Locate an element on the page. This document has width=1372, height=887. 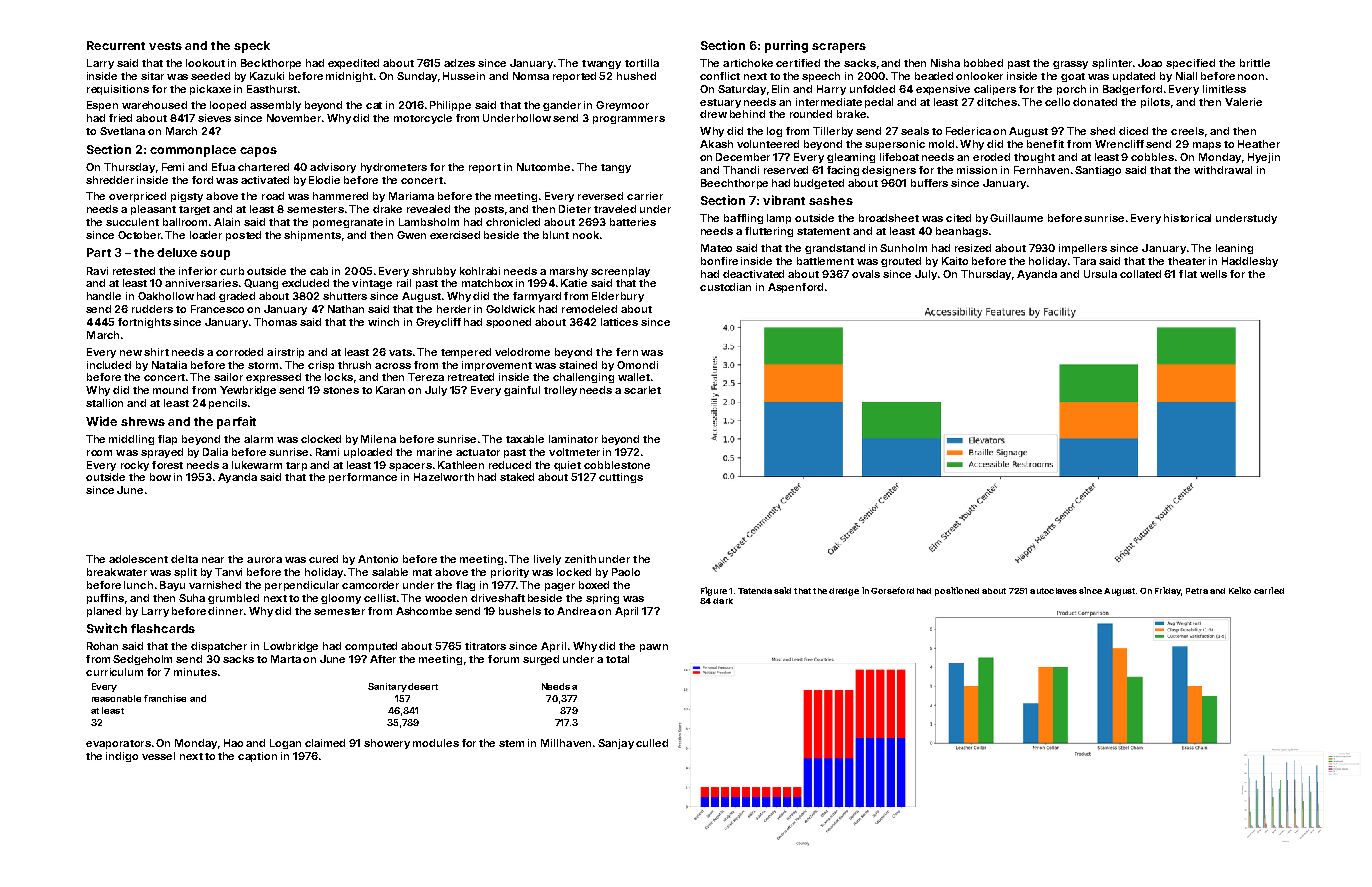
Nomsa is located at coordinates (531, 76).
